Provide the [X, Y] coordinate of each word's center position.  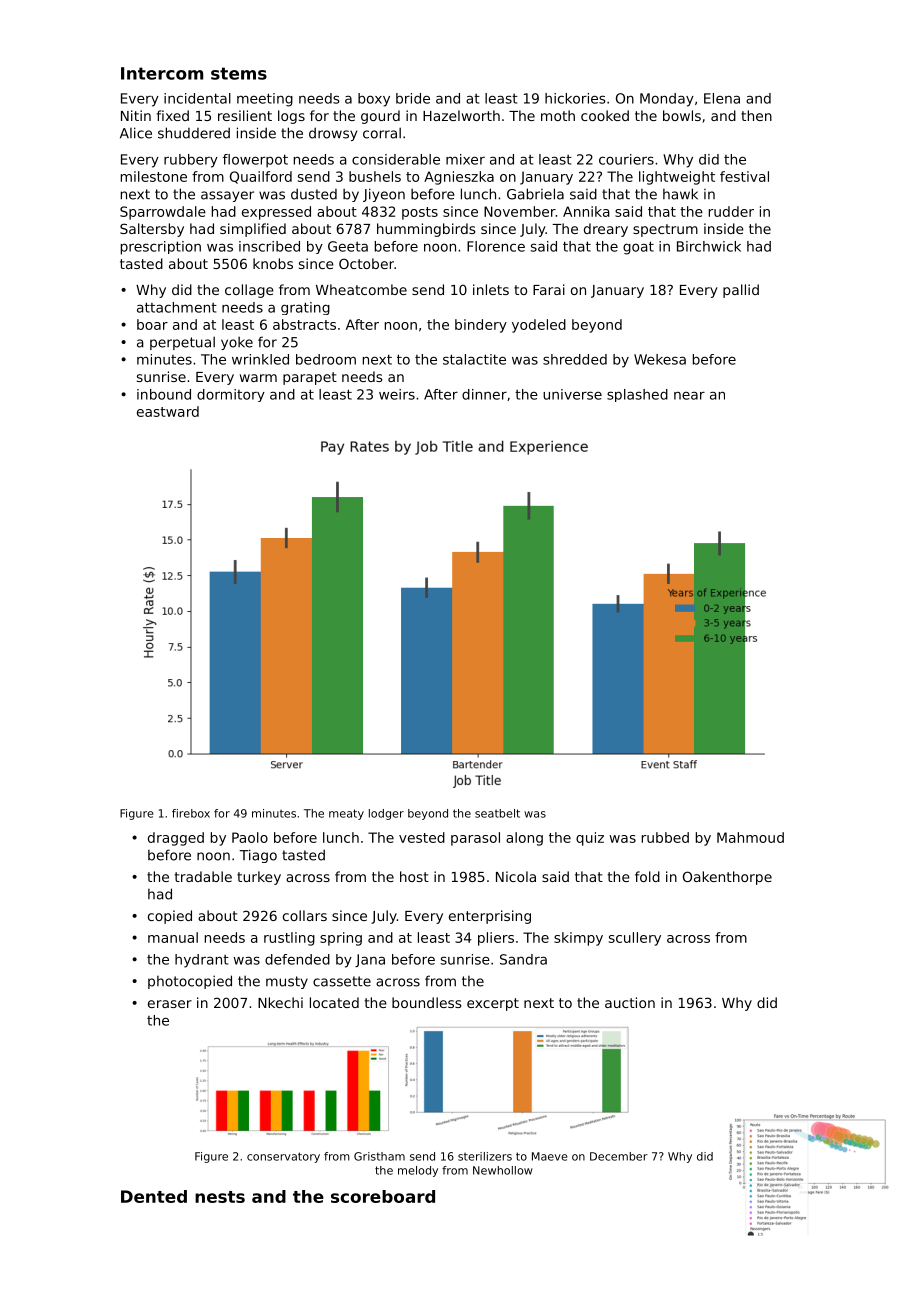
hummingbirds [426, 230]
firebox [191, 813]
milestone [154, 176]
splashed [637, 395]
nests [220, 1197]
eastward [168, 411]
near [689, 395]
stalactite [474, 359]
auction [630, 1002]
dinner [484, 394]
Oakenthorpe [727, 878]
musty [287, 982]
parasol [475, 839]
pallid [741, 291]
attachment [177, 307]
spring [341, 939]
